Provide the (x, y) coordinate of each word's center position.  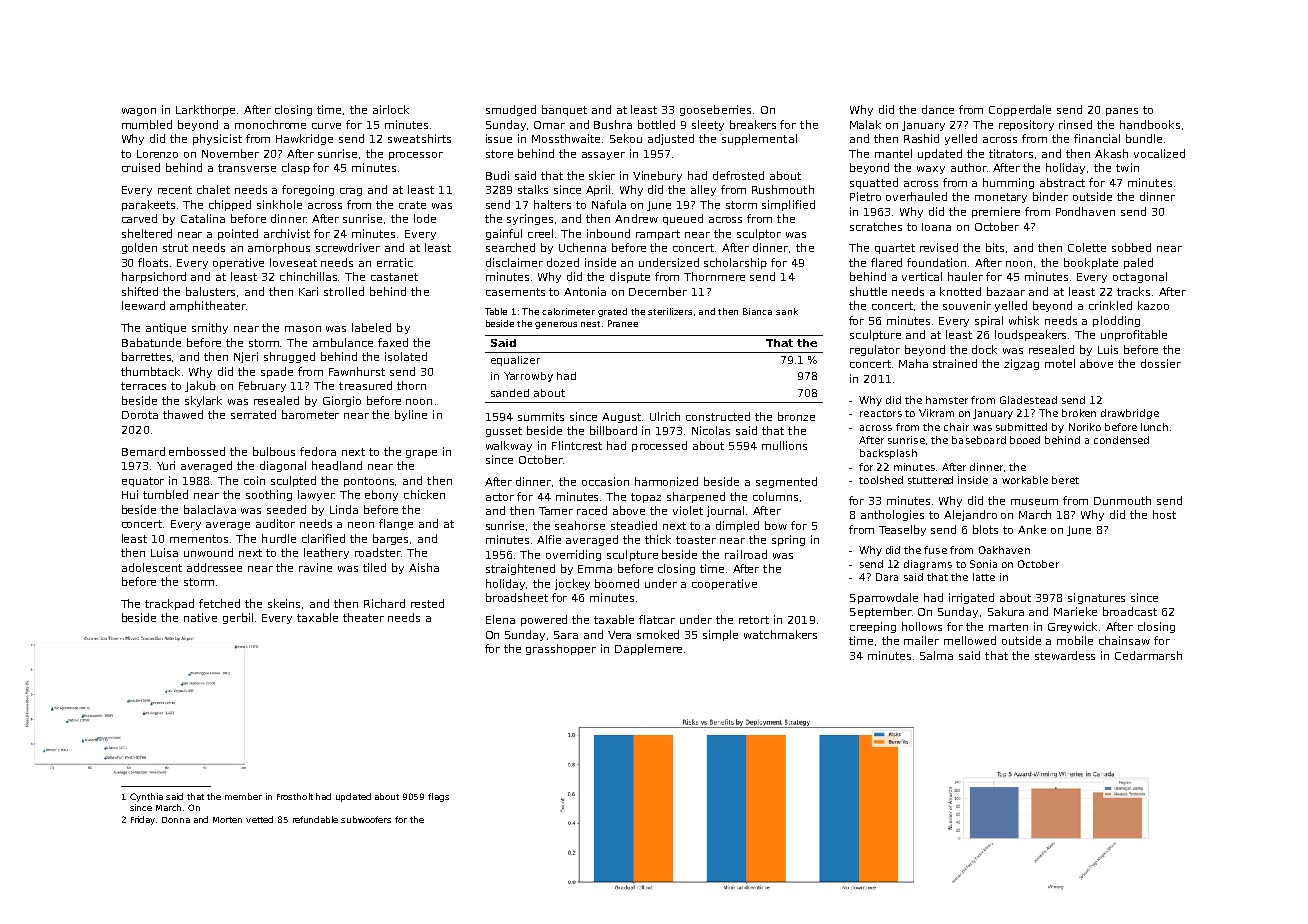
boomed (617, 583)
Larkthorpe (205, 110)
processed (659, 446)
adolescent (152, 567)
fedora (318, 451)
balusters (210, 291)
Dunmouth (1122, 500)
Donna (176, 820)
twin (1127, 167)
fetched (219, 603)
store (499, 154)
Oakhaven (1004, 550)
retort (754, 620)
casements (515, 292)
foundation (936, 262)
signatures (1096, 598)
